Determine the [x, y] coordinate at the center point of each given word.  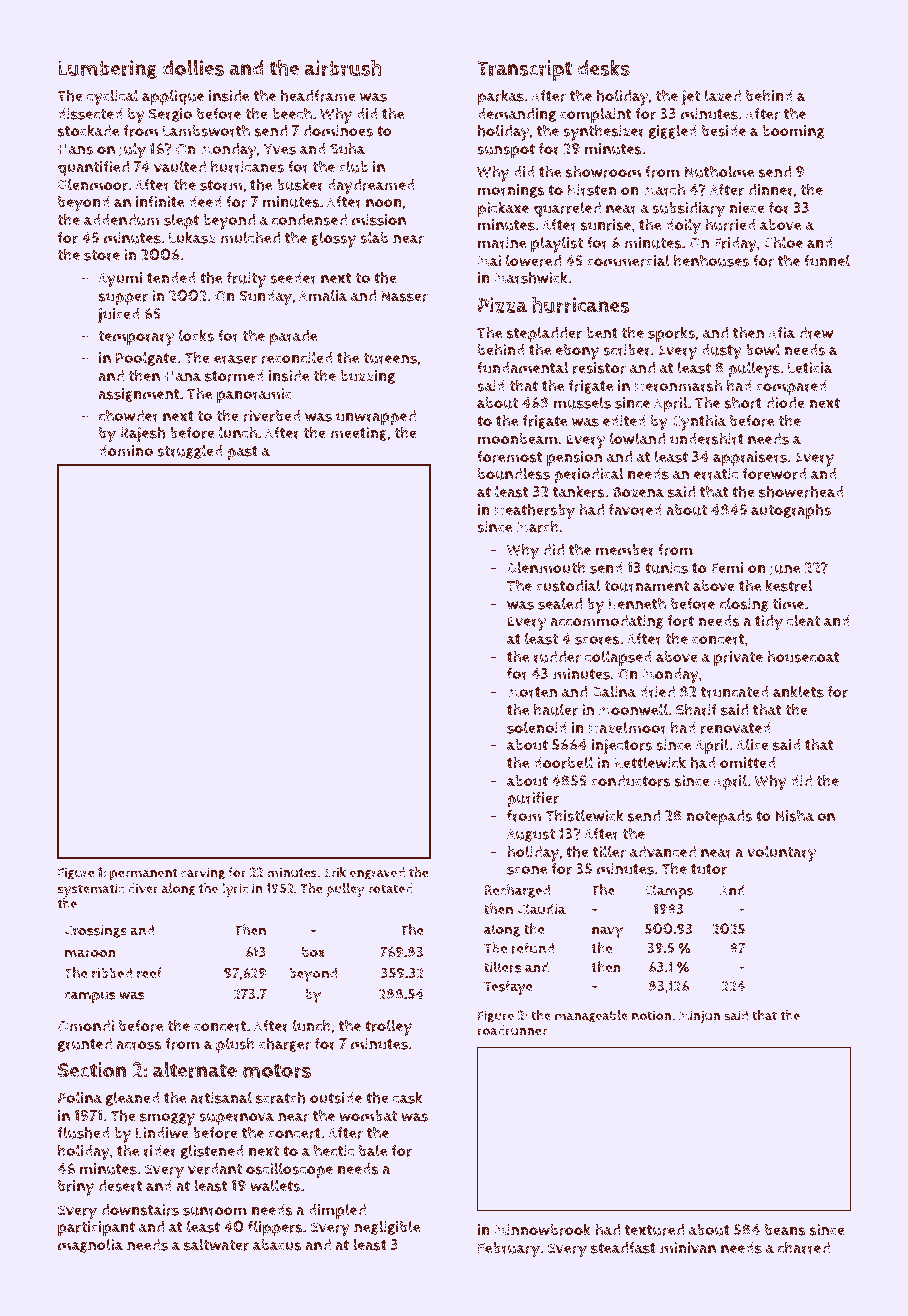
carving [203, 873]
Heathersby [535, 512]
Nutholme [719, 171]
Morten [532, 692]
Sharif [696, 709]
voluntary [781, 853]
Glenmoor [93, 184]
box [313, 952]
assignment [138, 395]
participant [96, 1229]
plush [235, 1045]
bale [373, 1150]
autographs [791, 511]
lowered [533, 260]
